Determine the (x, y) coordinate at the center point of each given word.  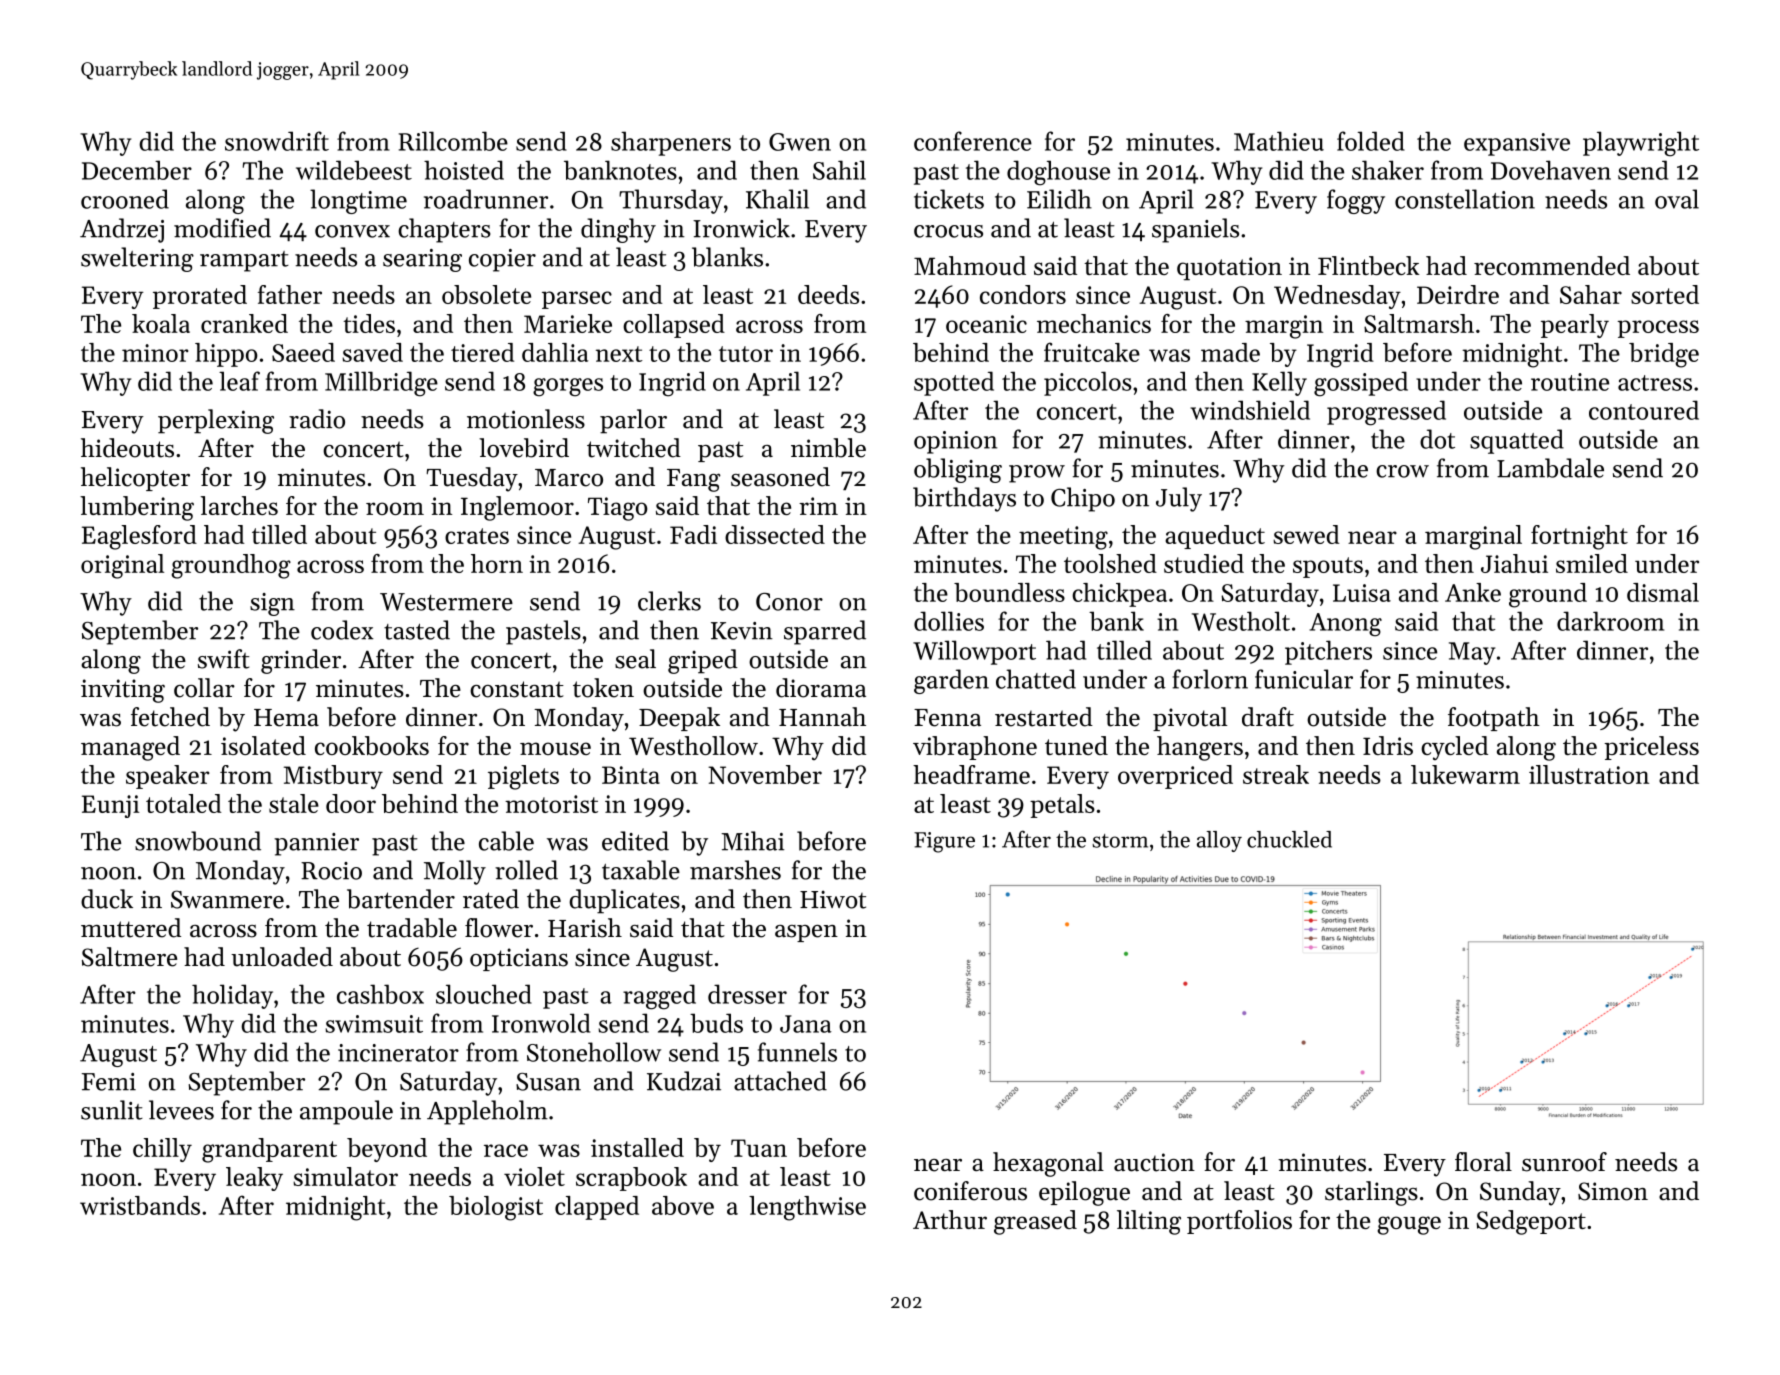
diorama (821, 688)
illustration (1589, 774)
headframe (971, 774)
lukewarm (1465, 774)
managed (130, 748)
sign (272, 604)
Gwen (800, 142)
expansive (1517, 144)
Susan (548, 1082)
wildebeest (354, 170)
